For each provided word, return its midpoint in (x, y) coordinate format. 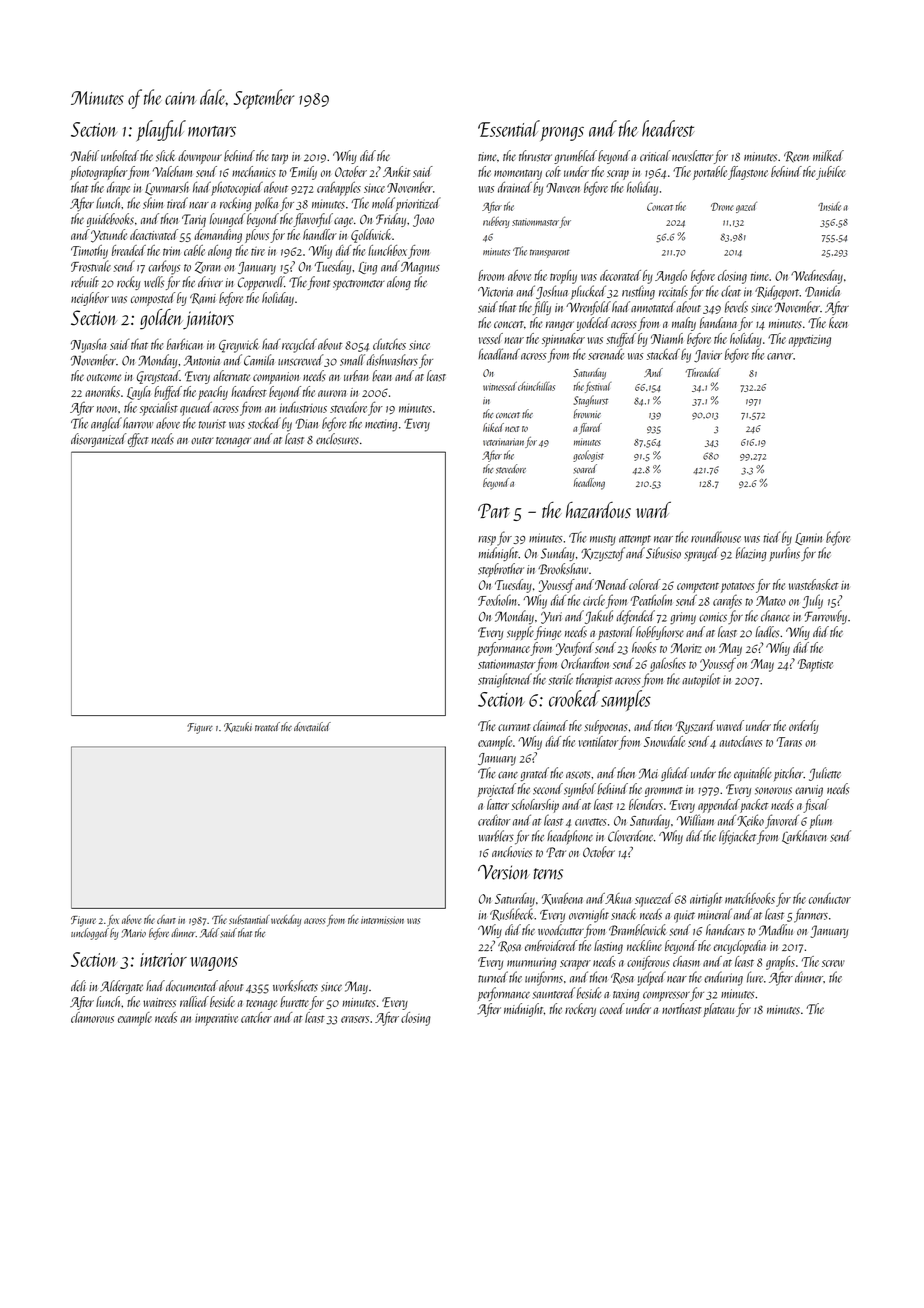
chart (166, 919)
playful (161, 131)
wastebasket (814, 584)
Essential (509, 128)
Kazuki (238, 727)
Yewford (575, 649)
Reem (796, 157)
